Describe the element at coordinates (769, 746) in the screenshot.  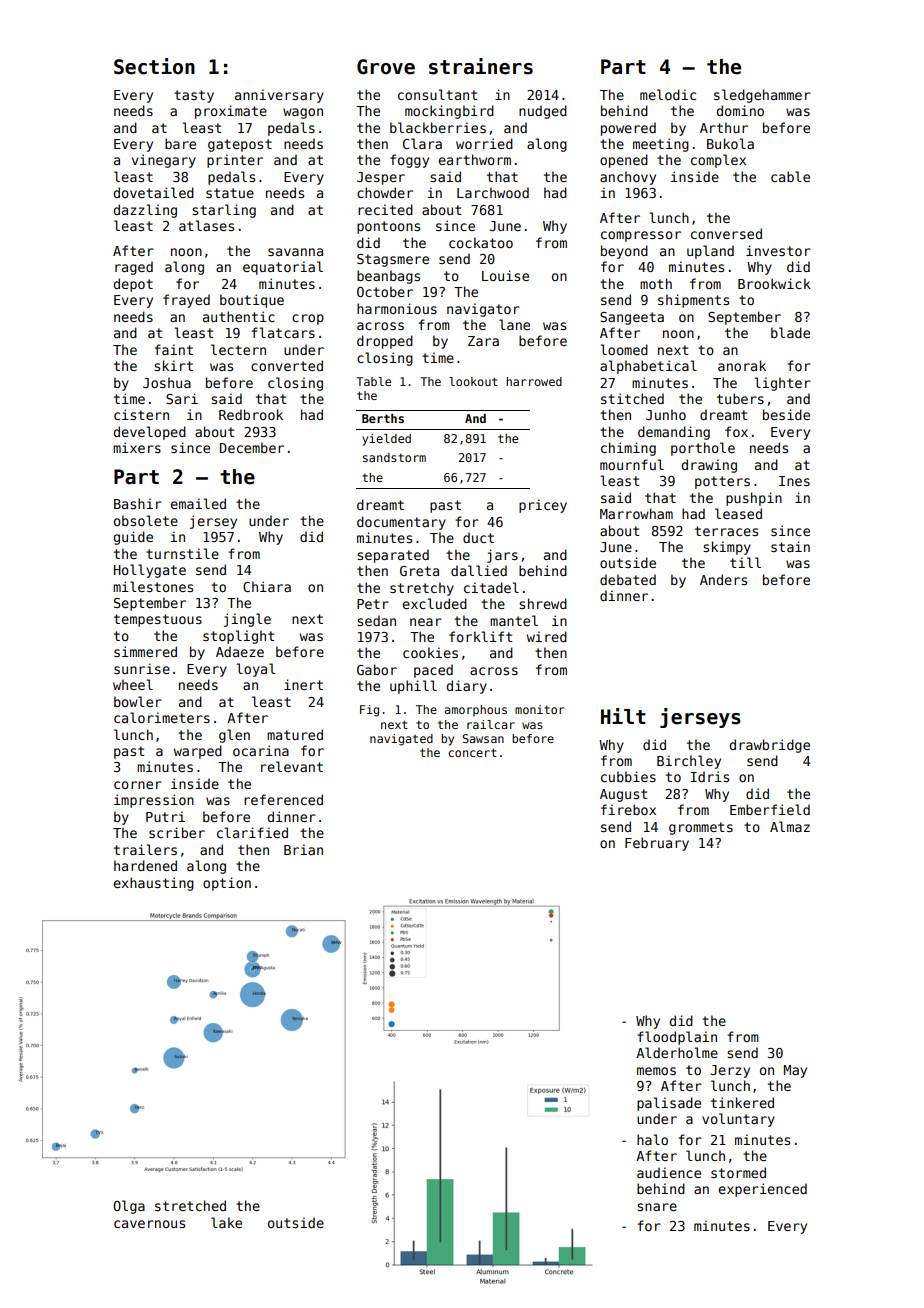
I see `drawbridge` at that location.
